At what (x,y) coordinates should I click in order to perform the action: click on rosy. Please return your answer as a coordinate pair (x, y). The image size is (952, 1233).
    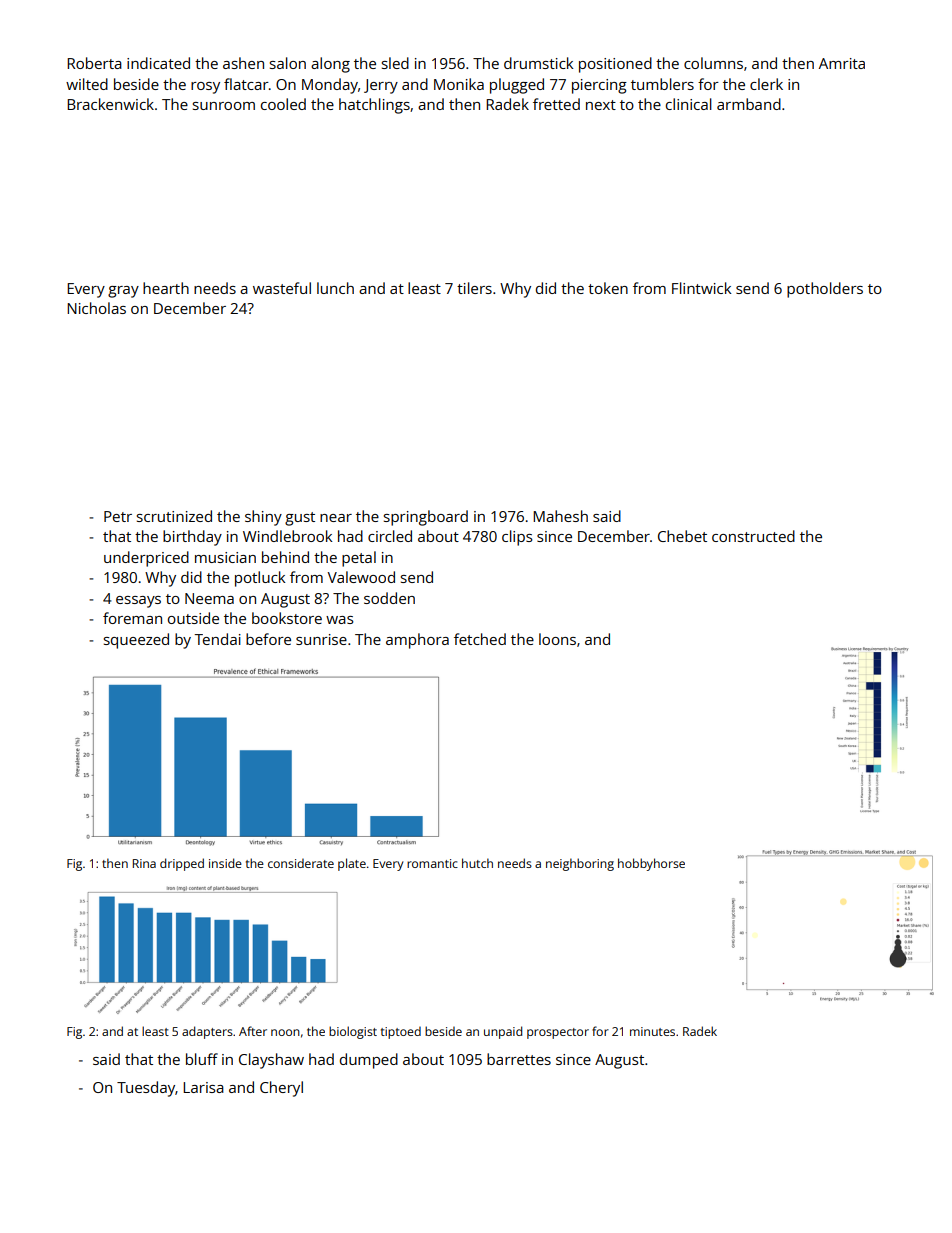
    Looking at the image, I should click on (205, 88).
